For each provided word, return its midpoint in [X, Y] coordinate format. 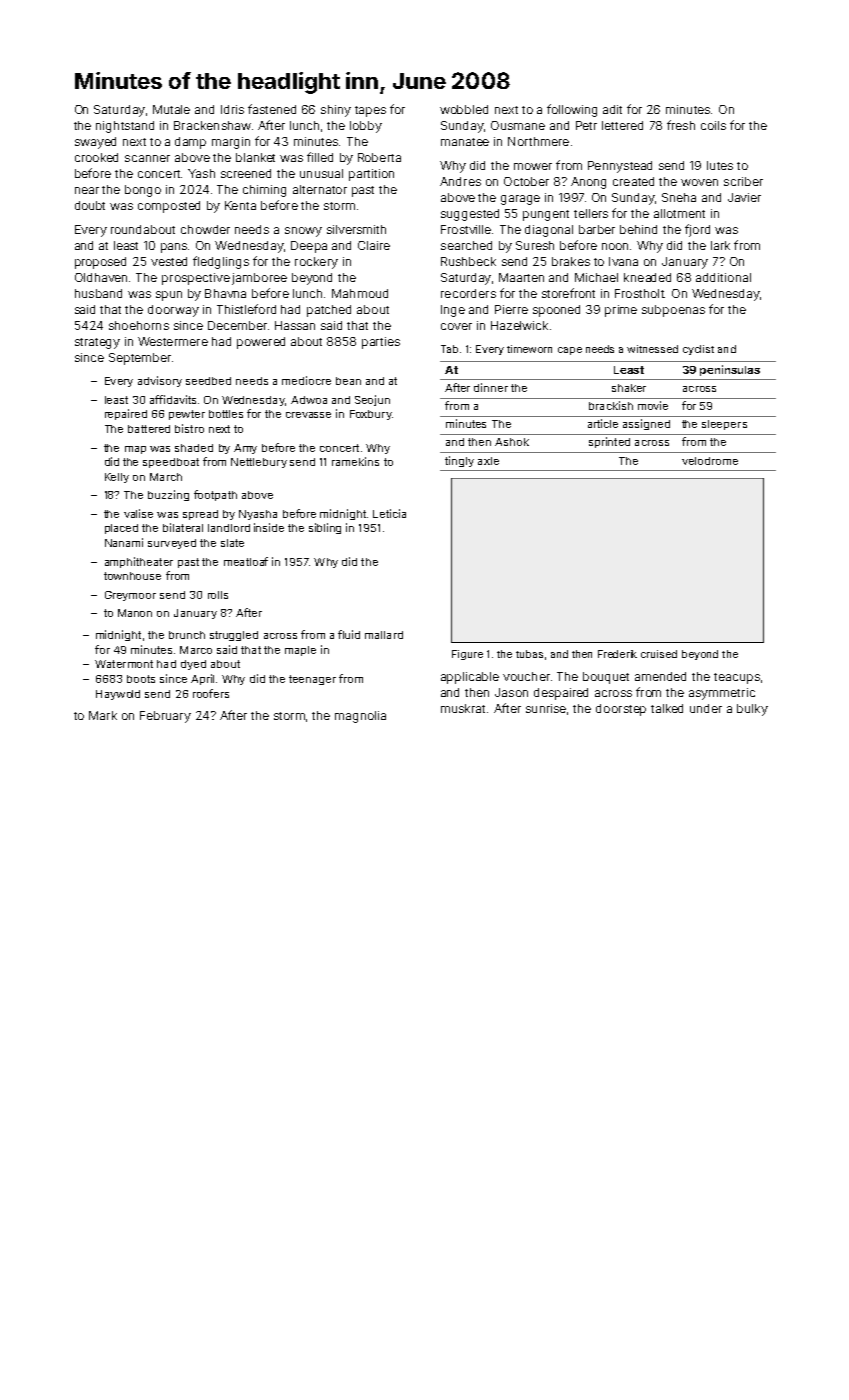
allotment [679, 213]
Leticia [389, 513]
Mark [103, 715]
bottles [226, 414]
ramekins [355, 461]
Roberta [379, 157]
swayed [95, 143]
